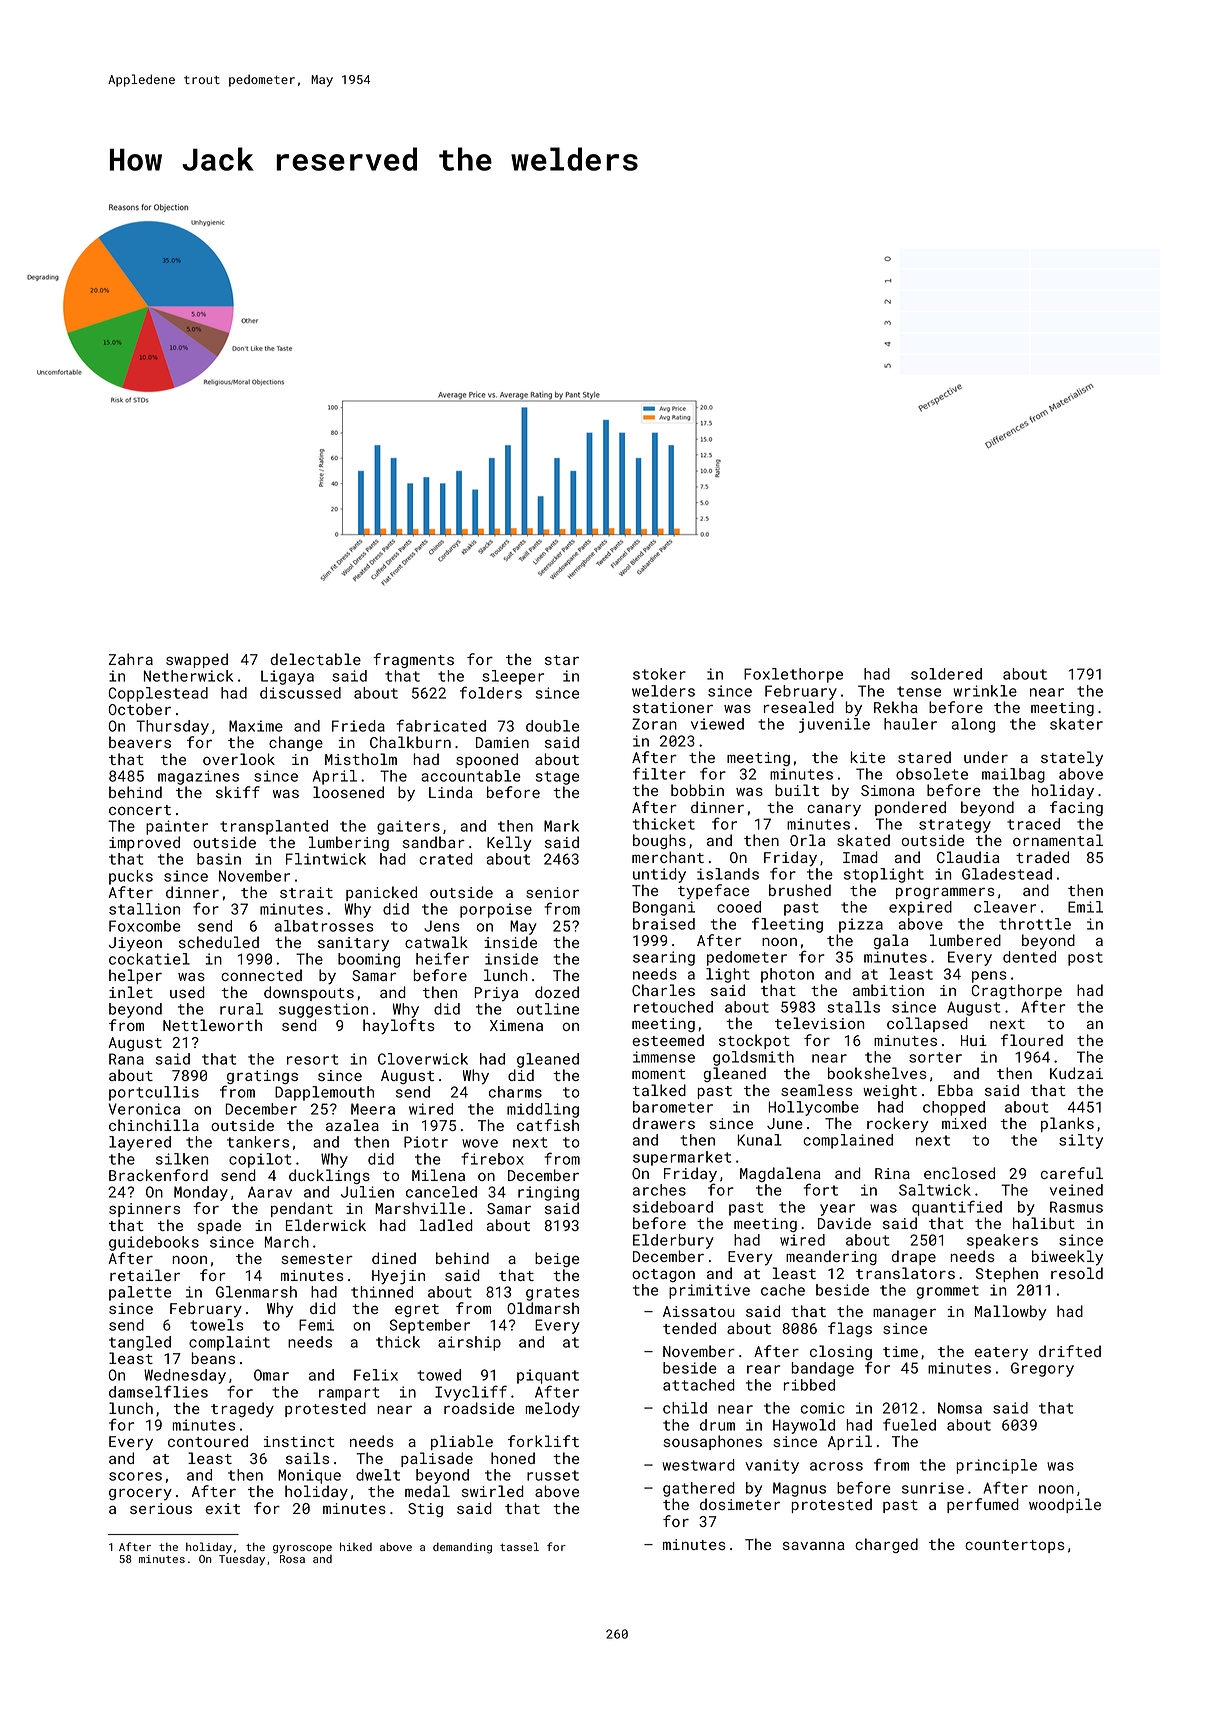 The width and height of the screenshot is (1212, 1714). What do you see at coordinates (242, 1409) in the screenshot?
I see `tragedy` at bounding box center [242, 1409].
